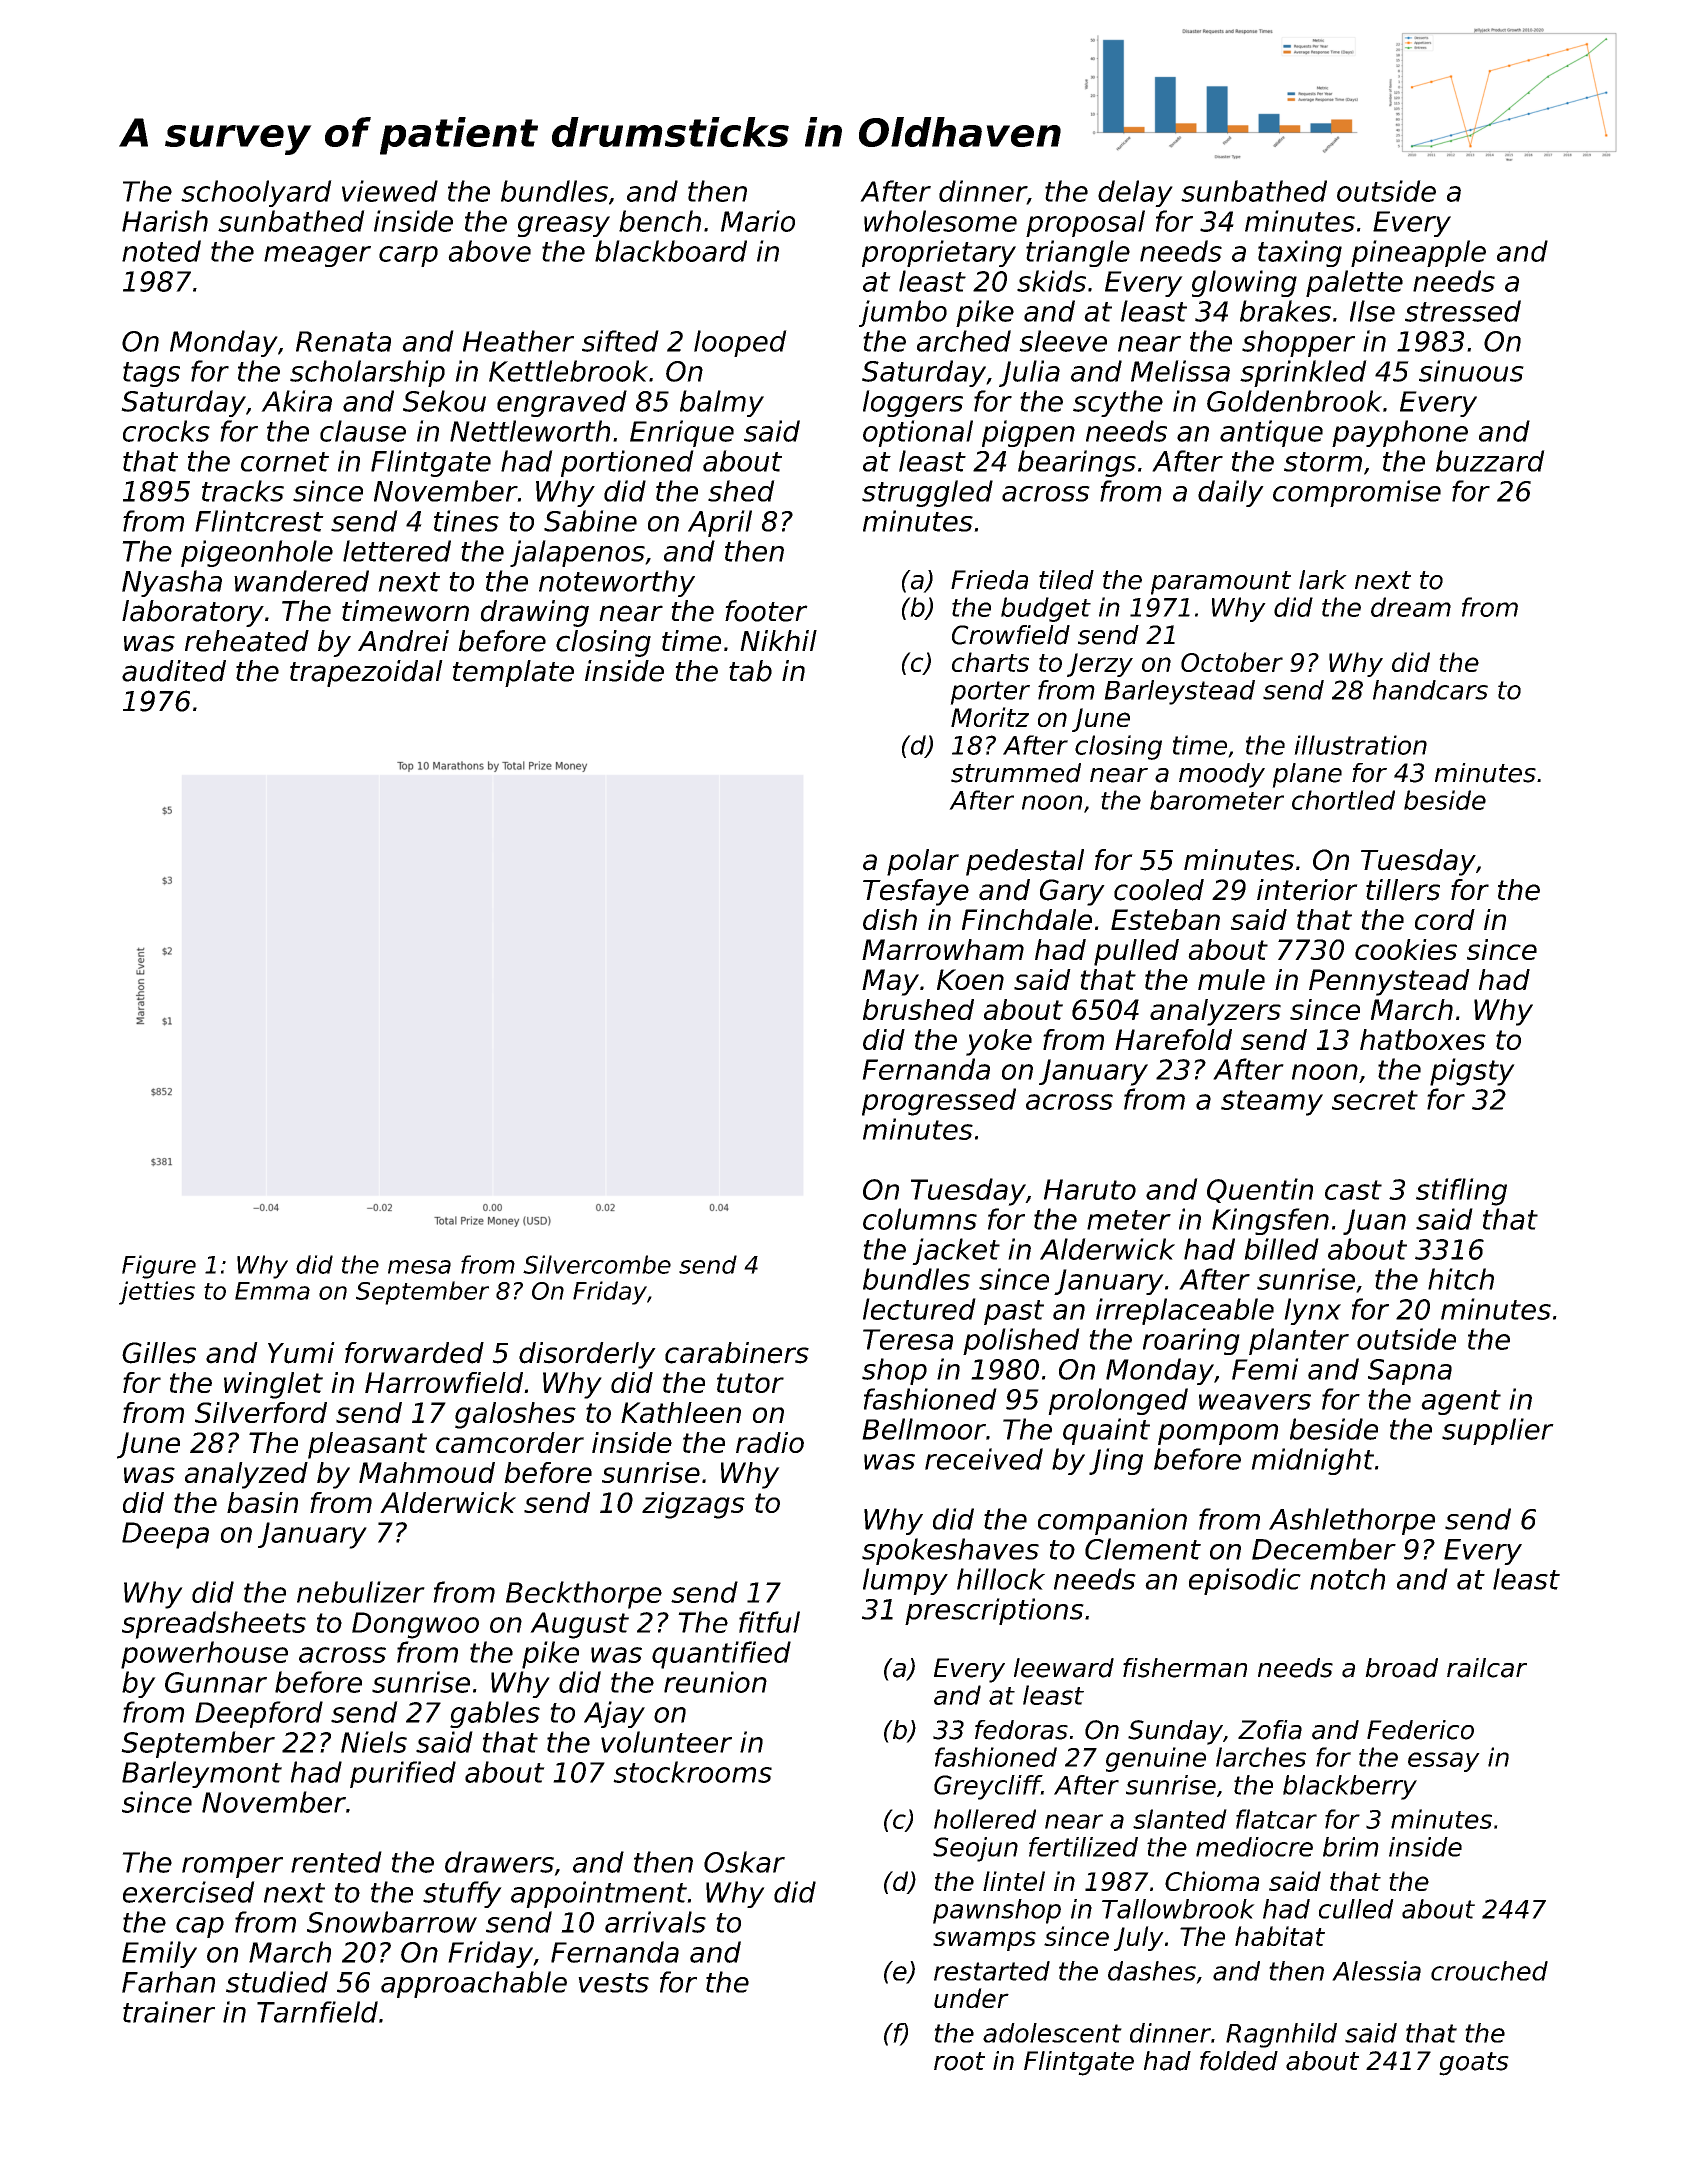 The image size is (1683, 2178). Describe the element at coordinates (1389, 982) in the screenshot. I see `Pennystead` at that location.
